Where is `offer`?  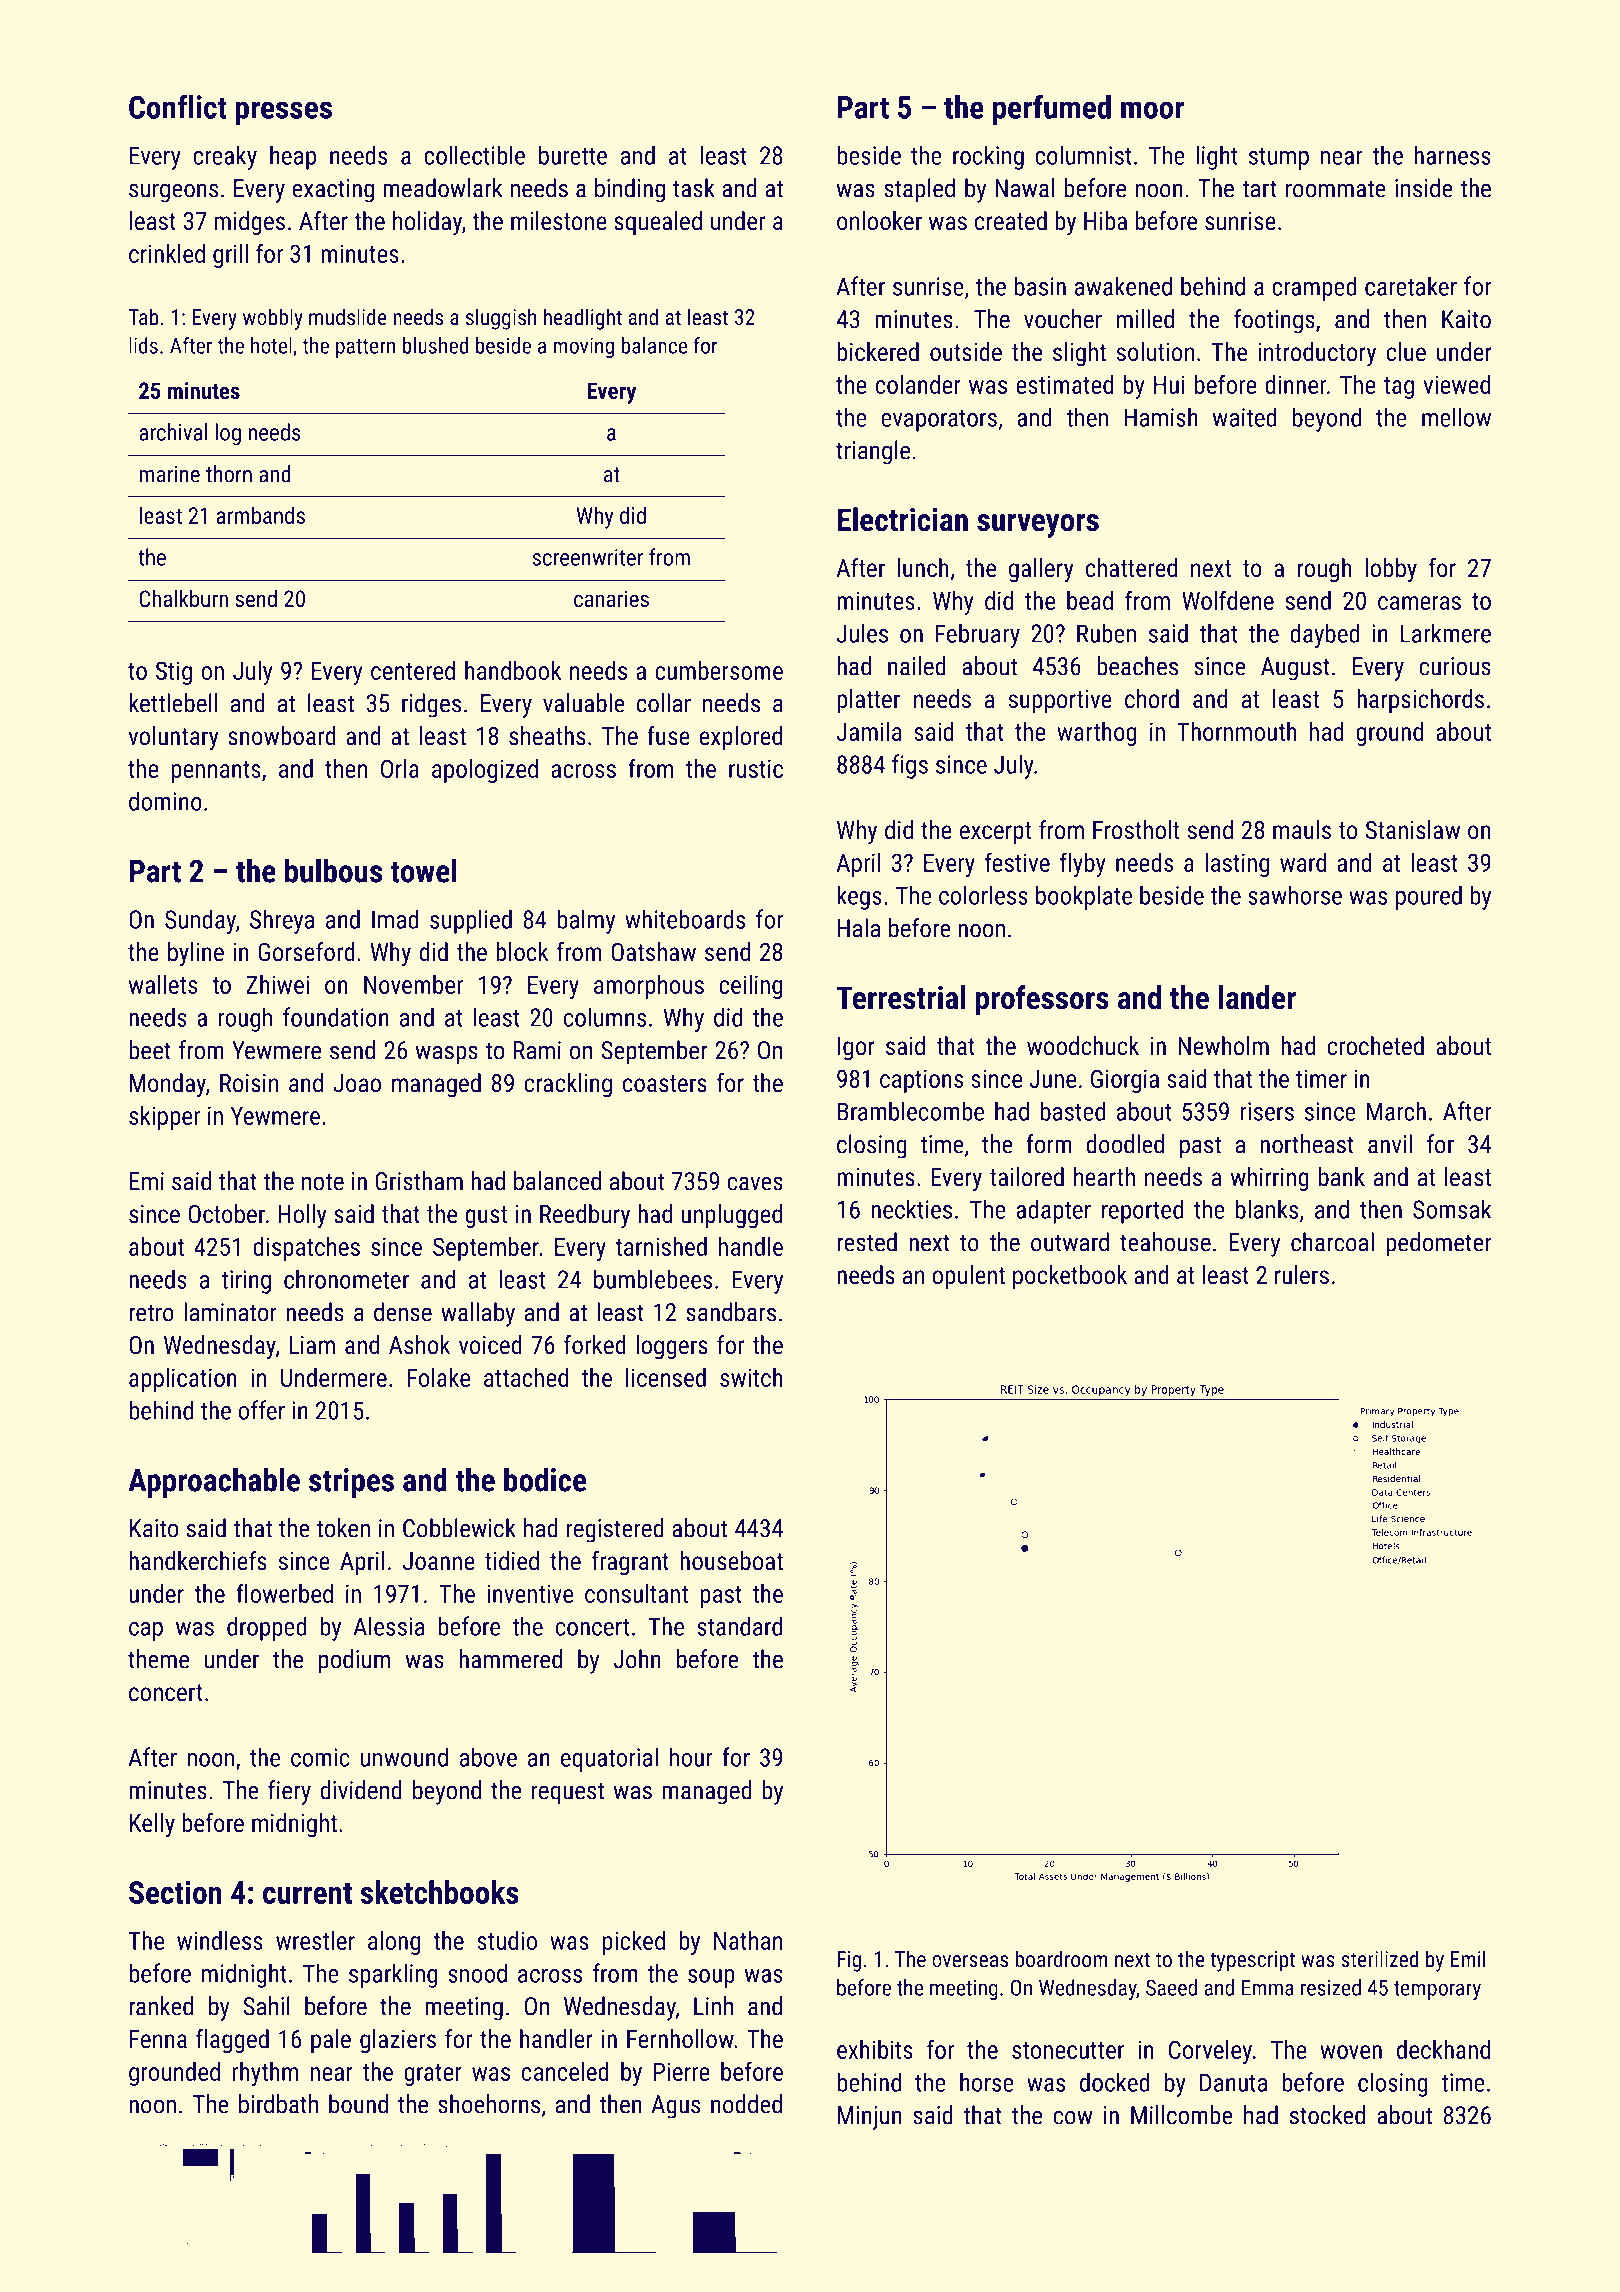
offer is located at coordinates (261, 1410).
